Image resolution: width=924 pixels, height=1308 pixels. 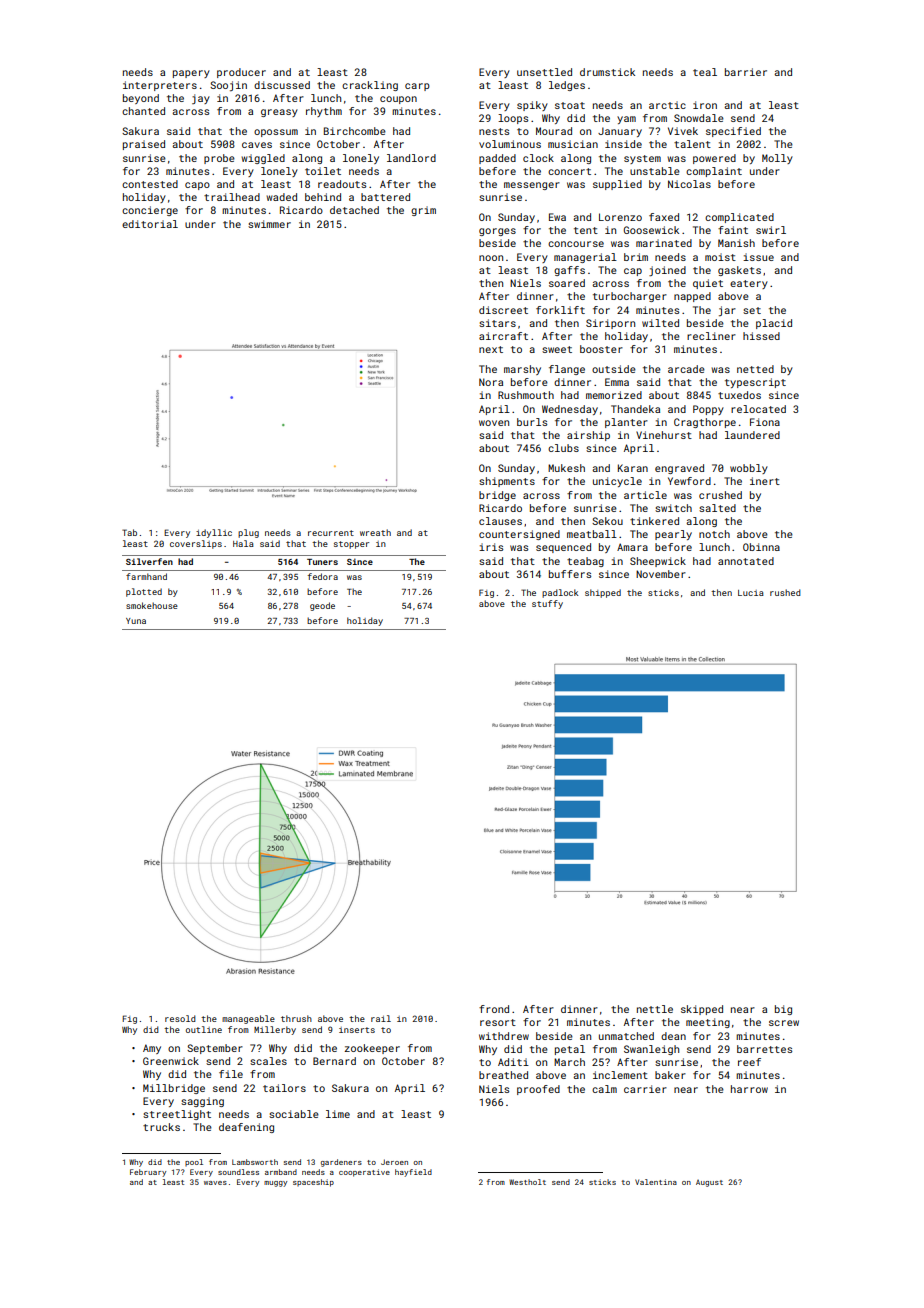 I want to click on Nora, so click(x=491, y=382).
